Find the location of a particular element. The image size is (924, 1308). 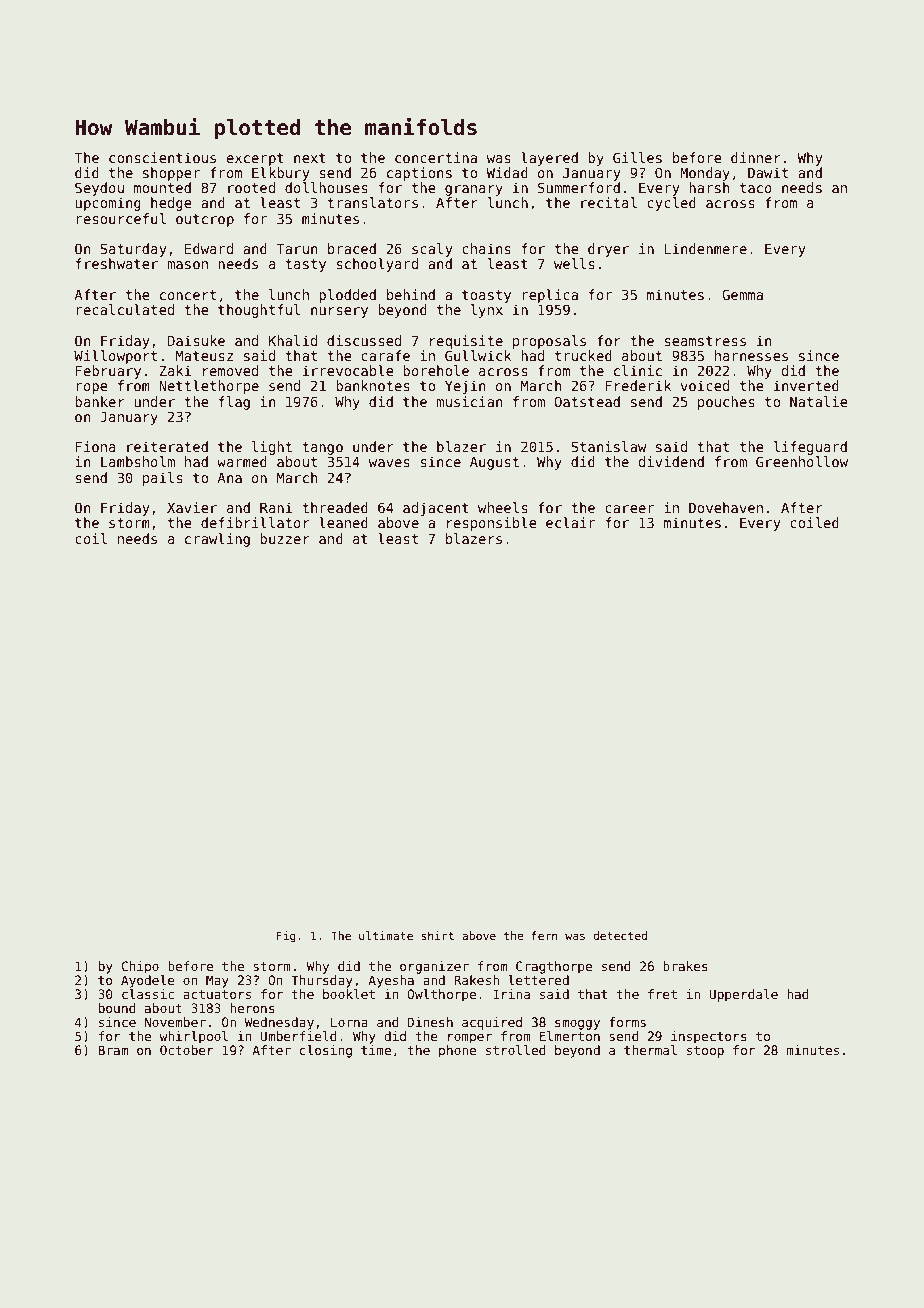

leaned is located at coordinates (343, 522).
